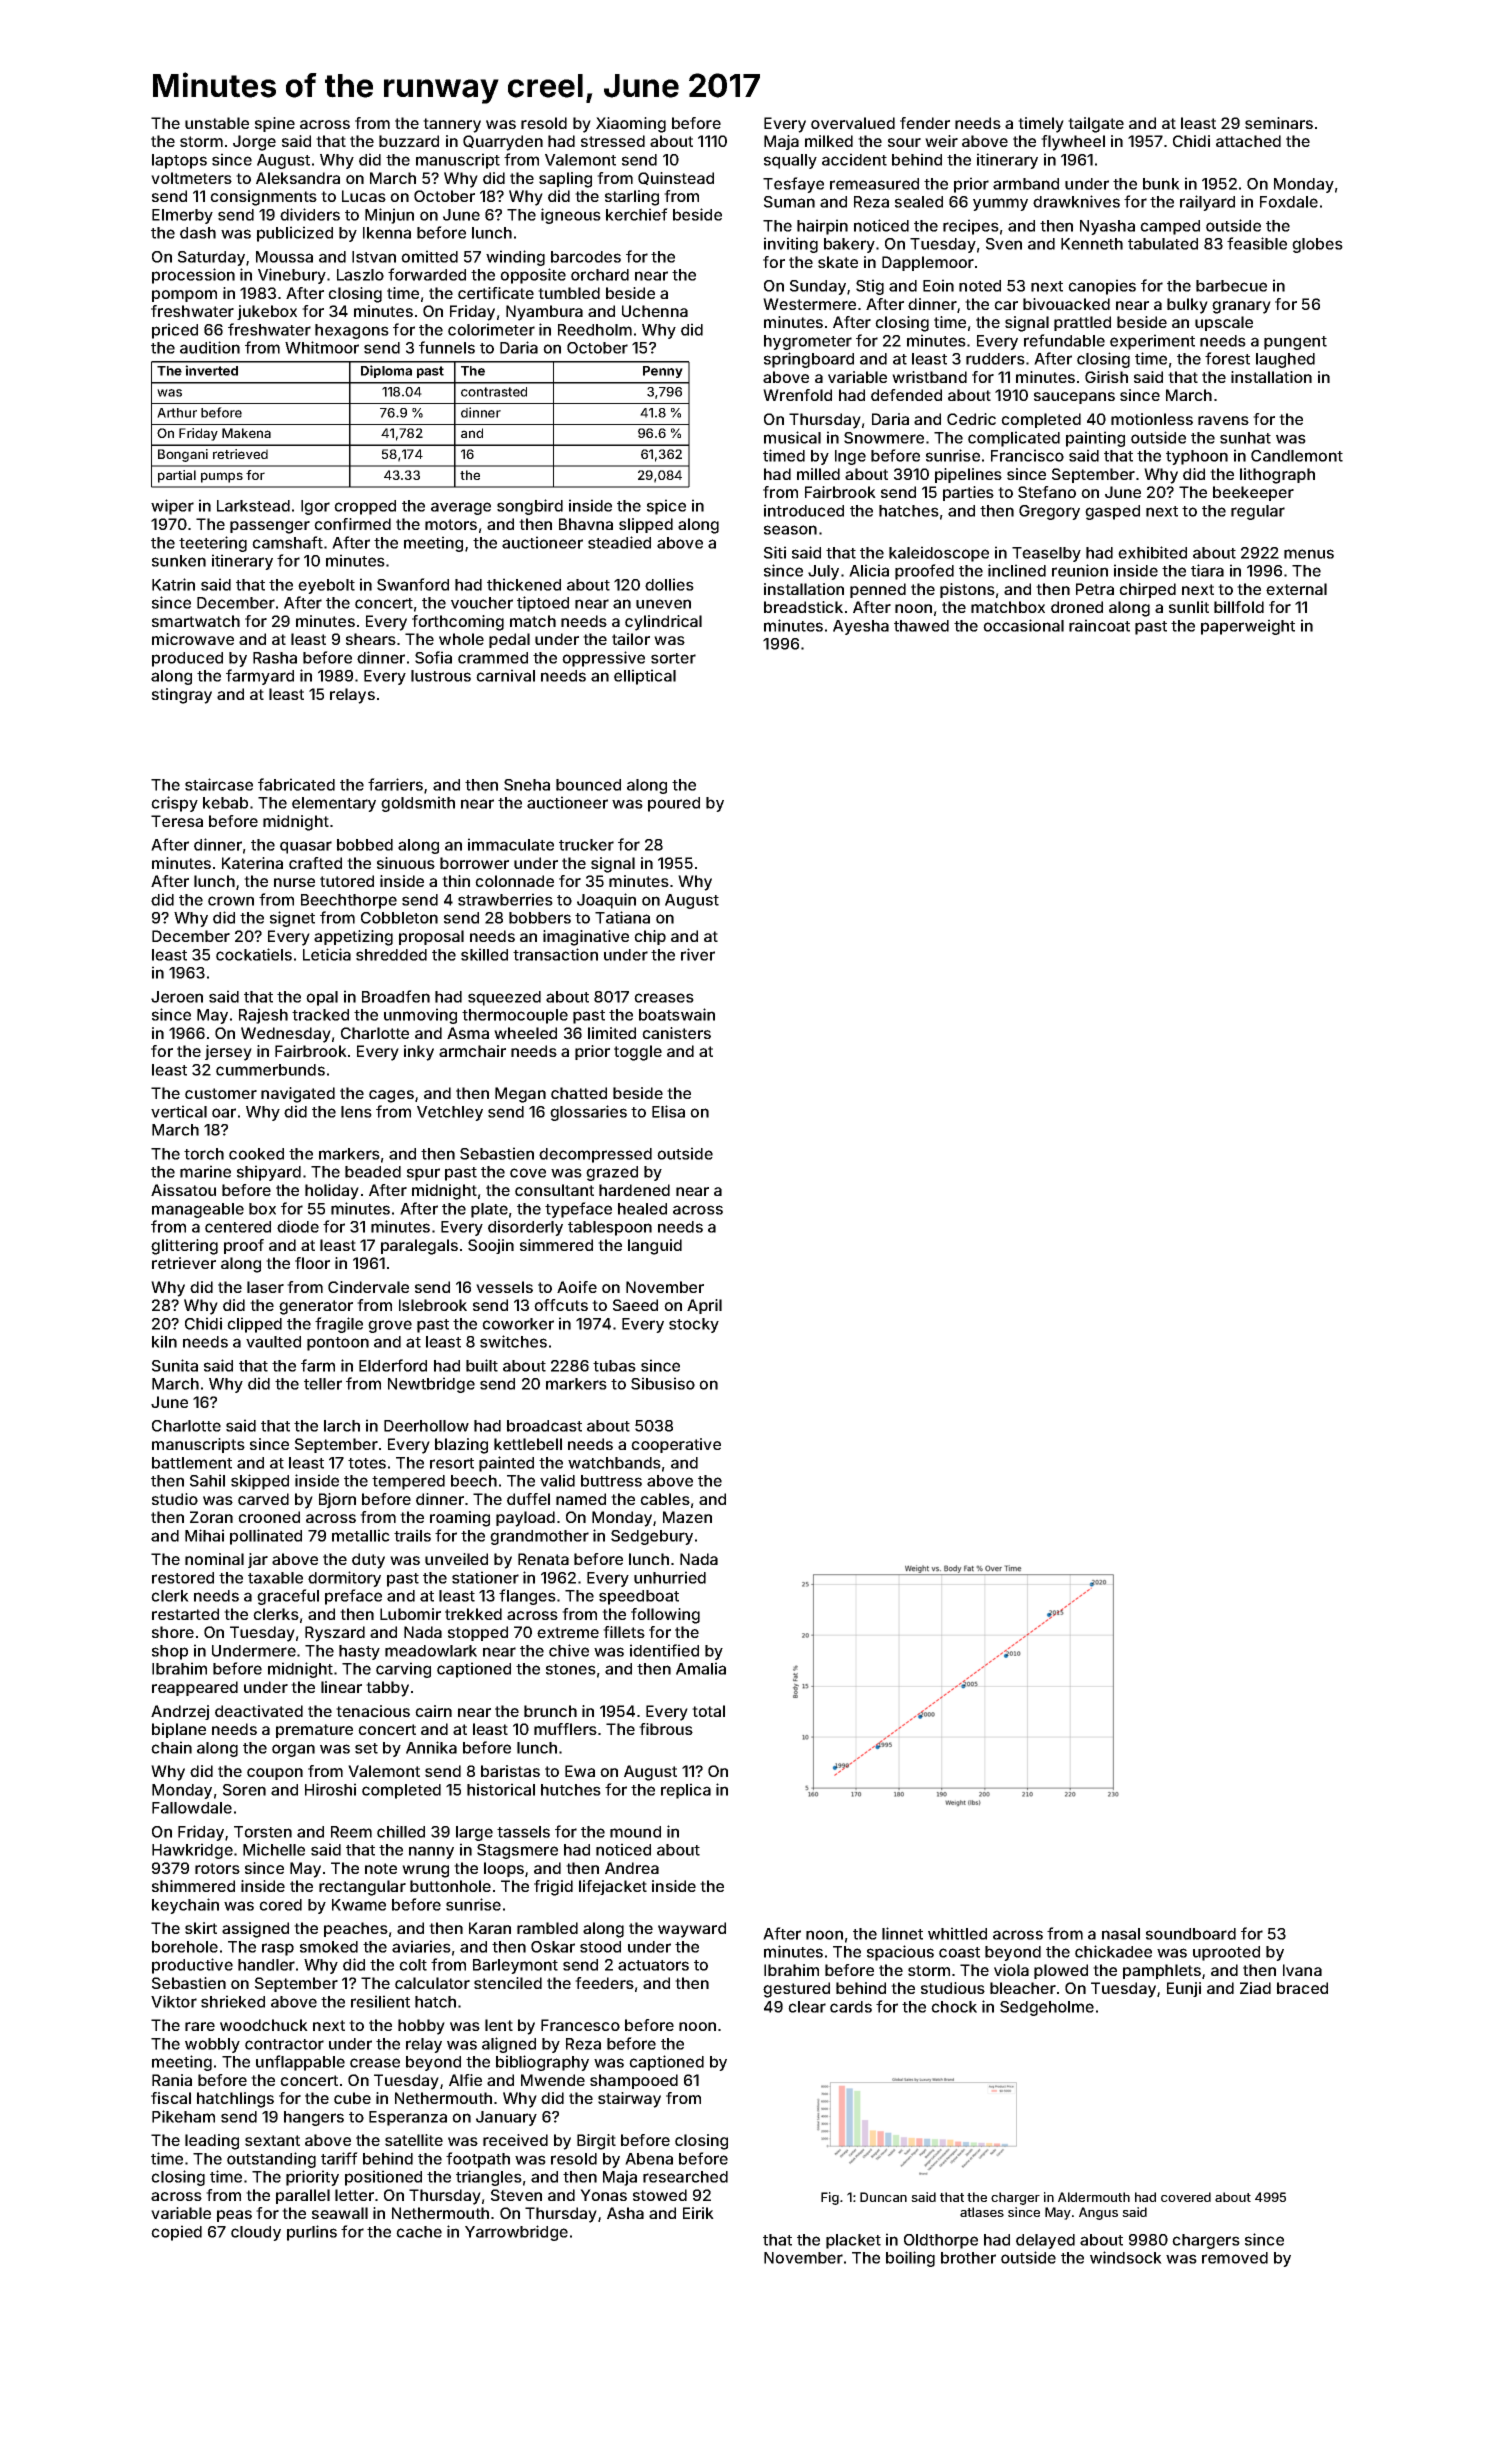 The width and height of the screenshot is (1496, 2464). Describe the element at coordinates (225, 803) in the screenshot. I see `kebab` at that location.
